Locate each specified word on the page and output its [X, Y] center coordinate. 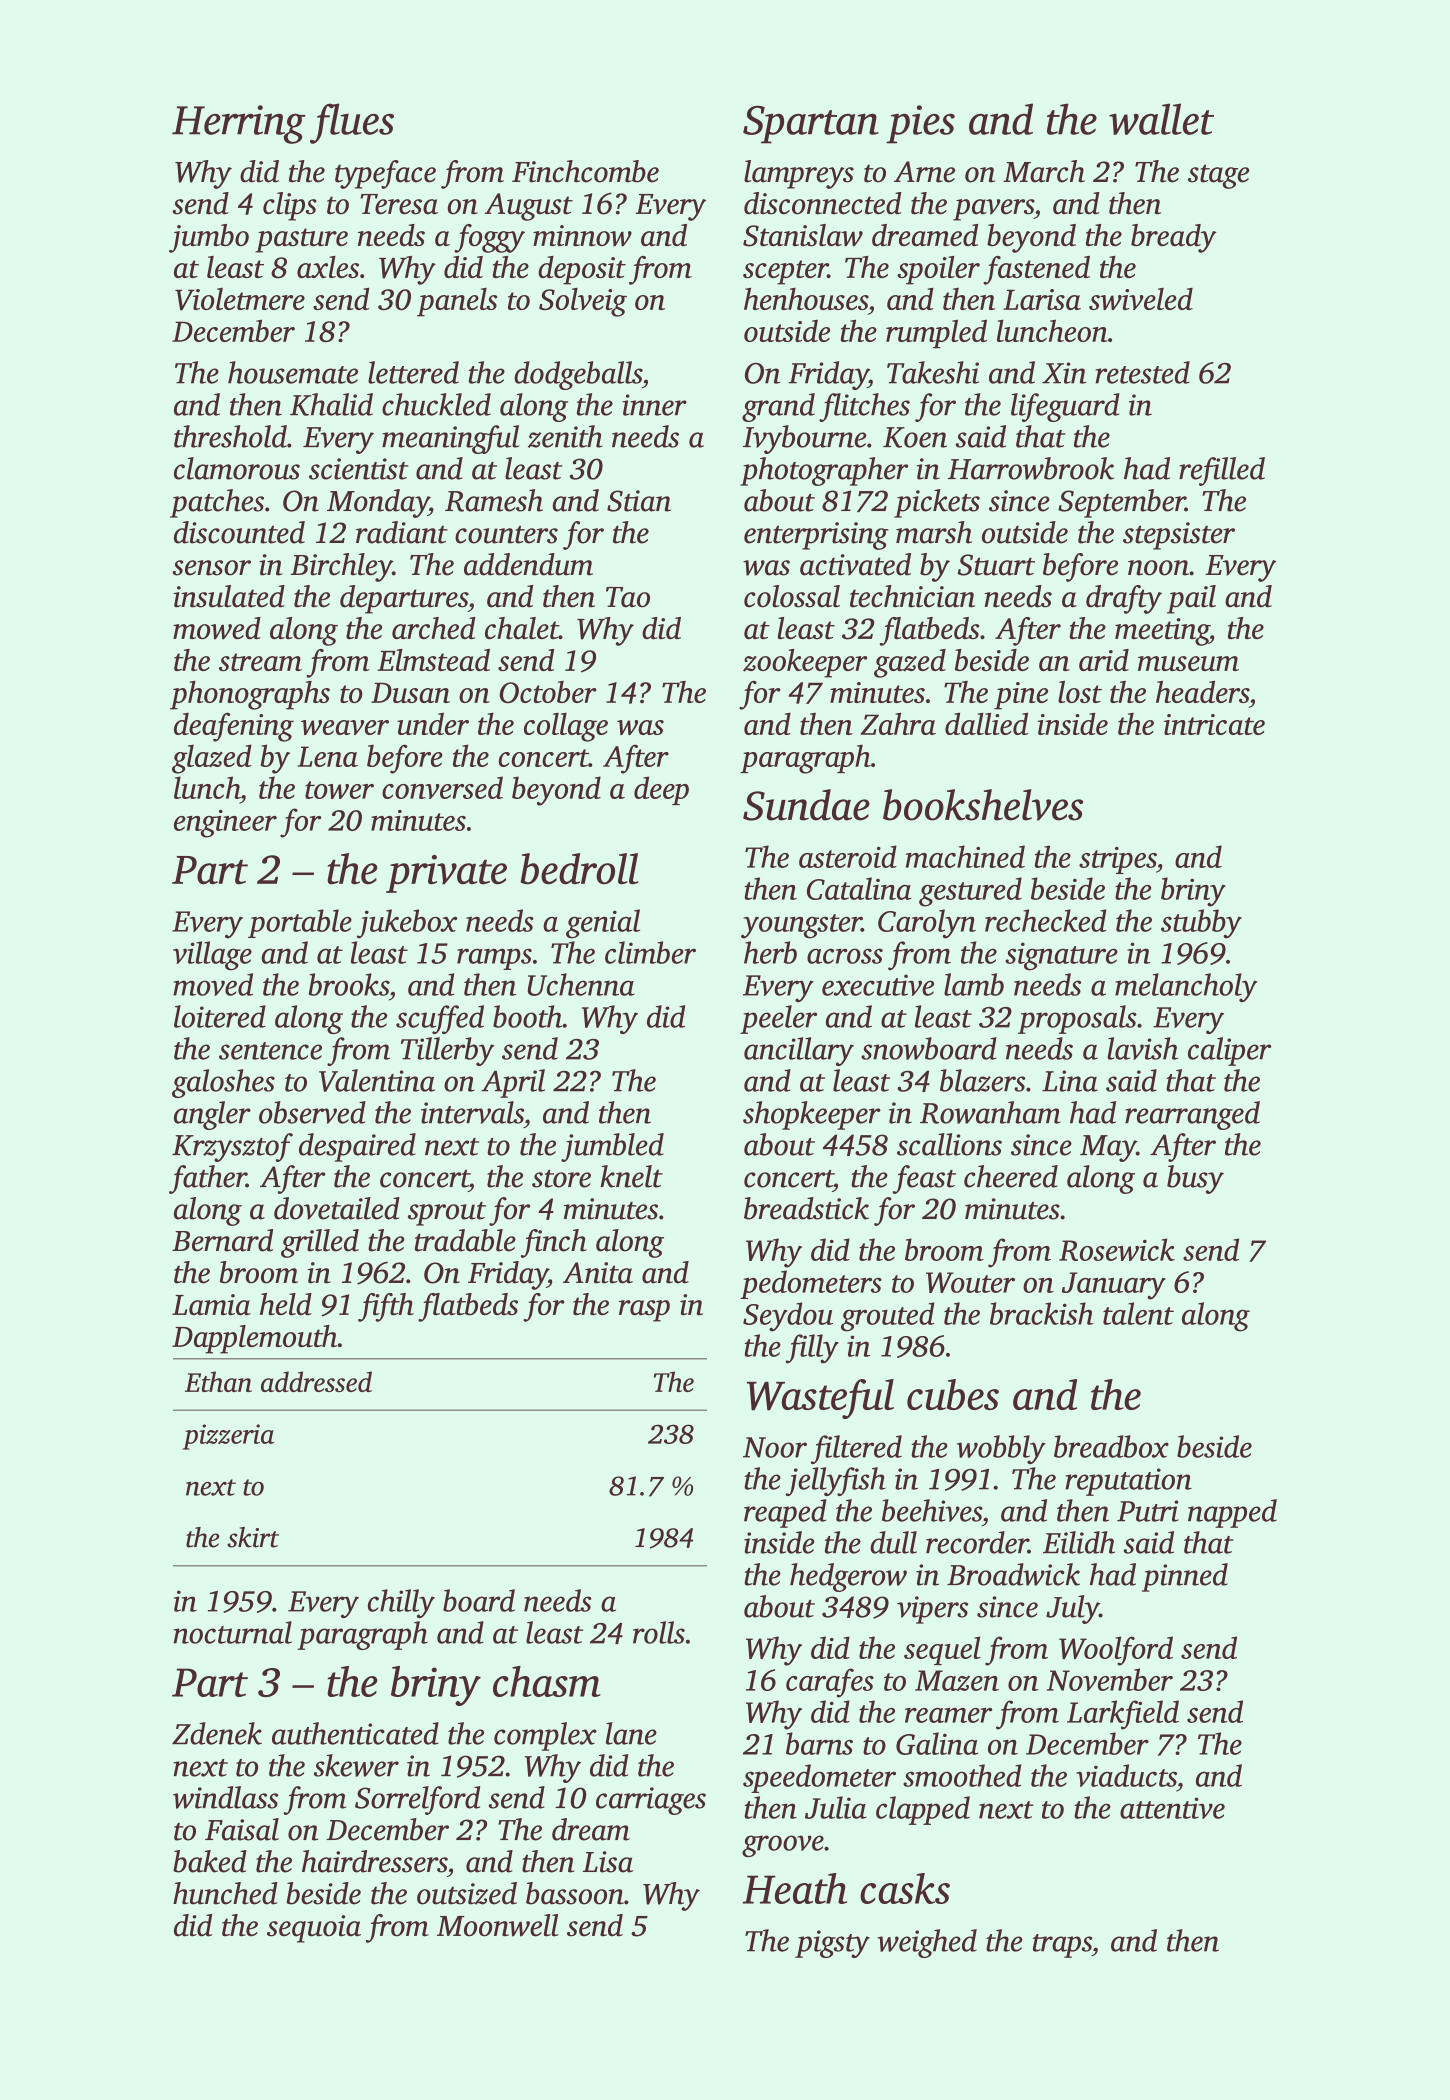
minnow [582, 236]
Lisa [607, 1862]
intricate [1214, 724]
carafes [830, 1683]
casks [905, 1888]
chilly [401, 1603]
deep [661, 790]
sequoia [314, 1929]
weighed [927, 1943]
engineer [225, 824]
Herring [238, 124]
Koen [915, 437]
